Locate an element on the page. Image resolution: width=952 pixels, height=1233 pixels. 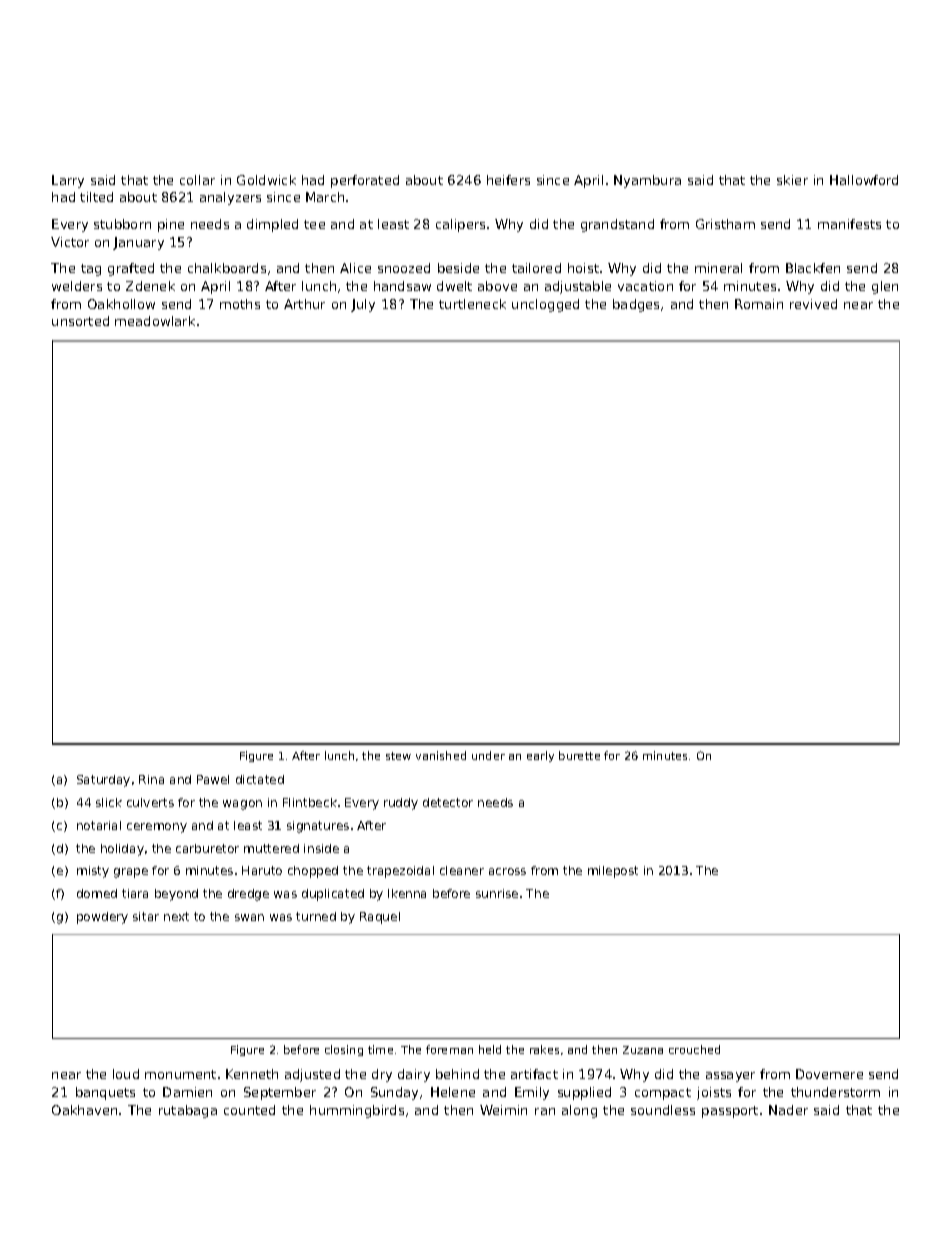
monument is located at coordinates (180, 1074).
